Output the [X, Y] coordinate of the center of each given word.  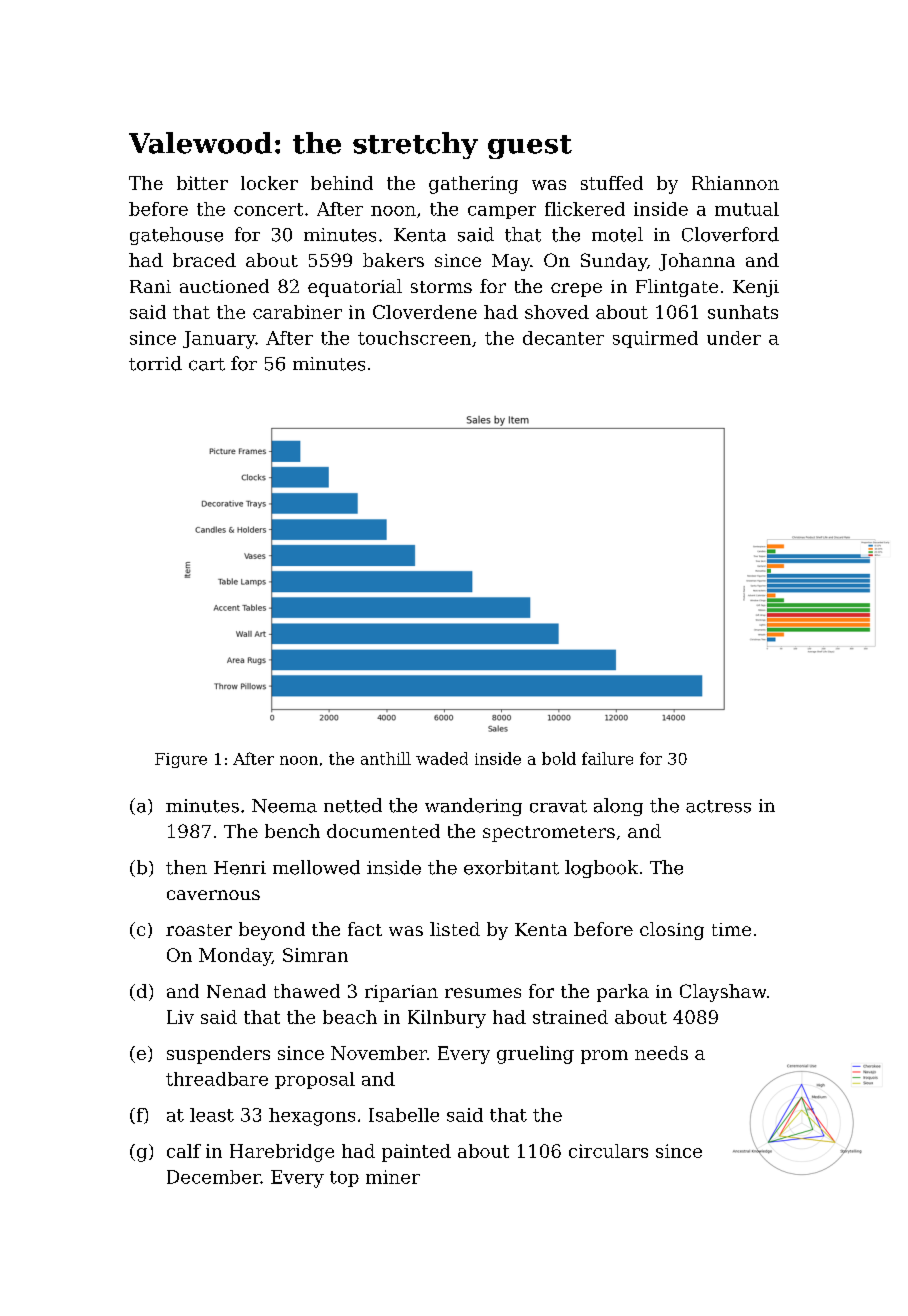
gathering [473, 185]
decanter [563, 338]
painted [416, 1153]
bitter [202, 183]
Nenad [236, 991]
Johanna [697, 262]
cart [207, 364]
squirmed [655, 339]
